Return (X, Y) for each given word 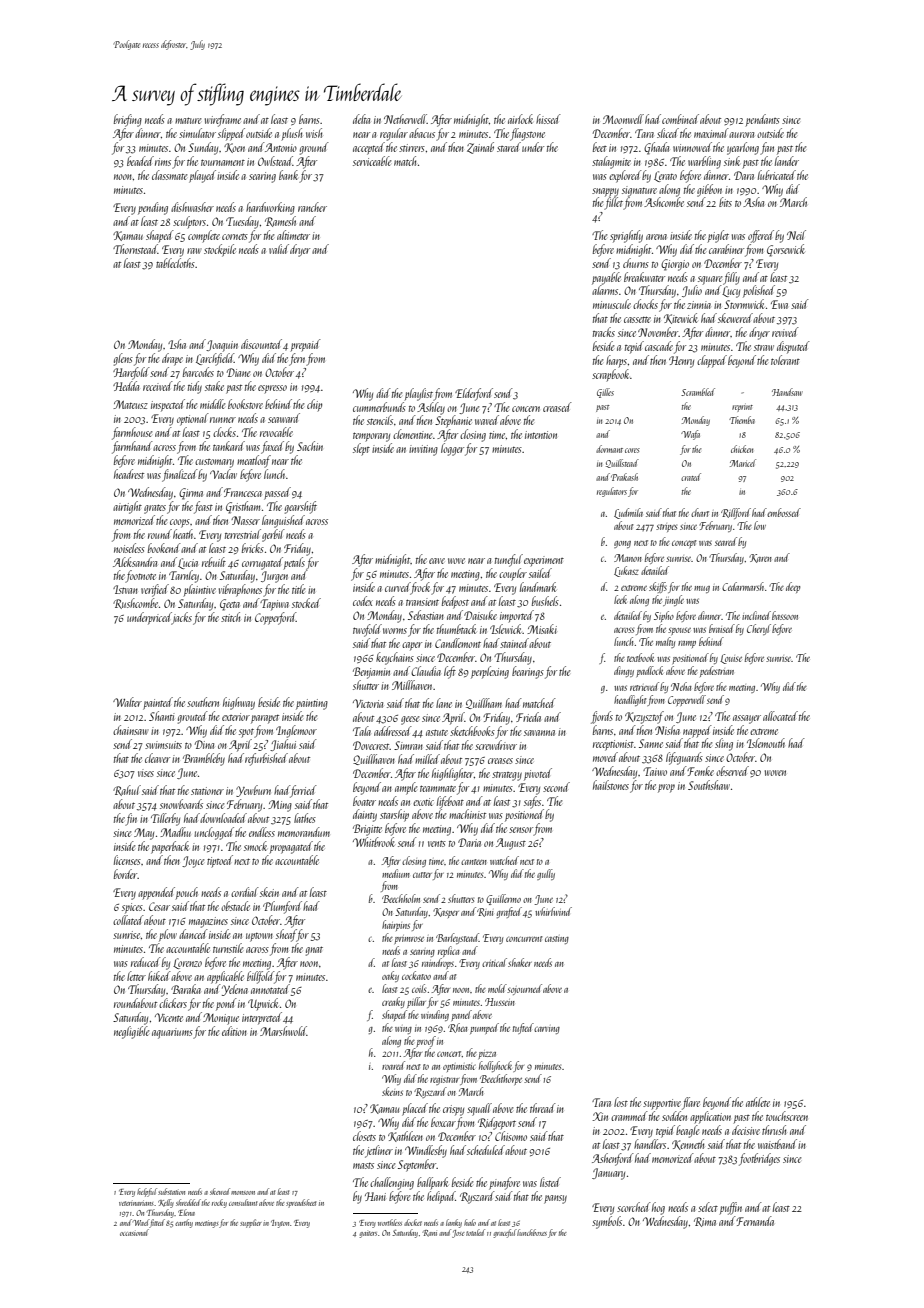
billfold (260, 977)
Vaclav (223, 474)
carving (547, 1030)
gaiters (368, 1234)
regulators (612, 492)
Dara (744, 175)
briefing (128, 120)
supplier (251, 1223)
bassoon (785, 615)
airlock (520, 119)
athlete (758, 1102)
